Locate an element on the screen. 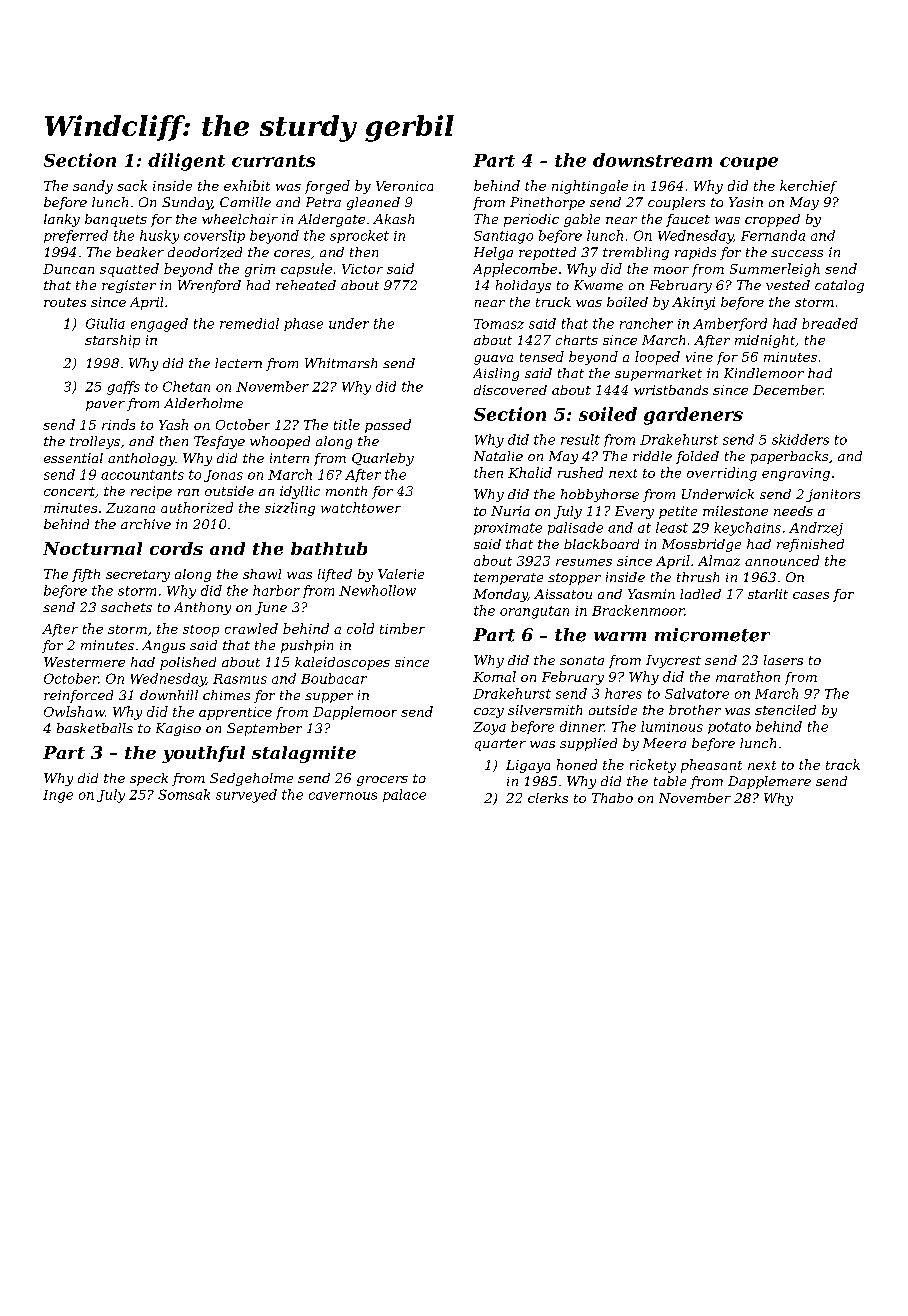 The image size is (908, 1316). repotted is located at coordinates (547, 253).
